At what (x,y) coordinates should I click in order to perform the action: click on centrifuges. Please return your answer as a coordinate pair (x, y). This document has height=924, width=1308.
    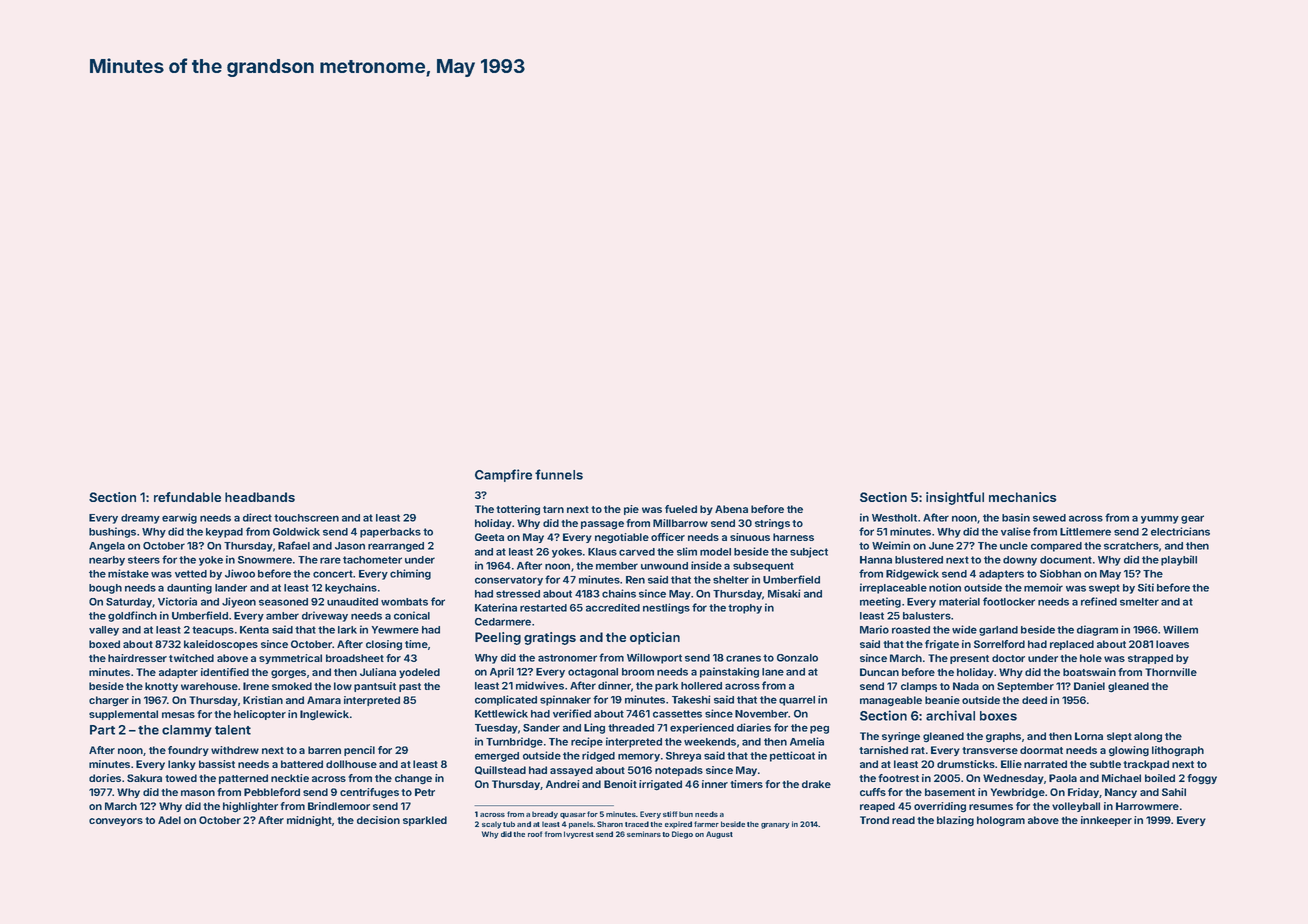
    Looking at the image, I should click on (369, 793).
